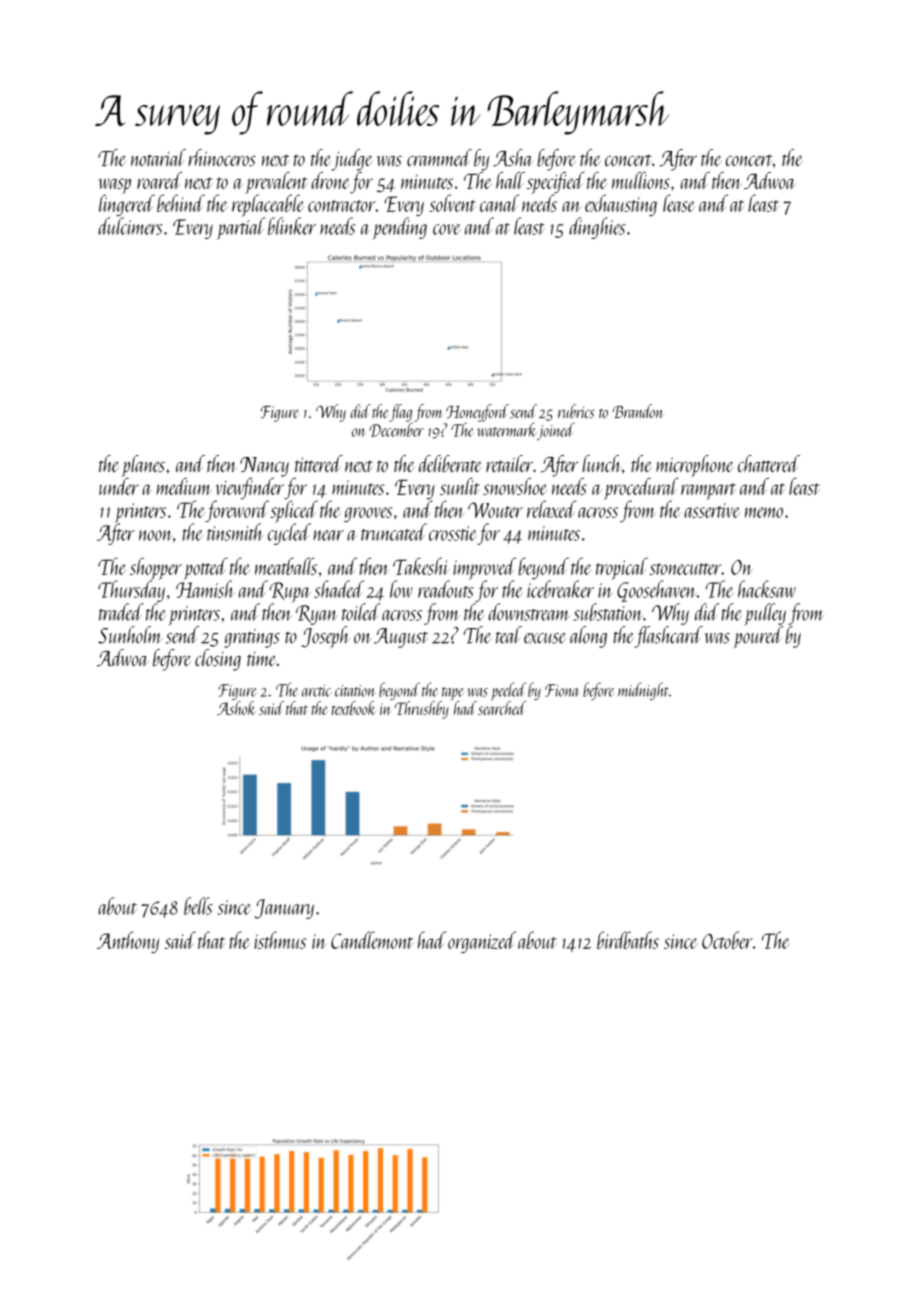  I want to click on lease, so click(679, 203).
